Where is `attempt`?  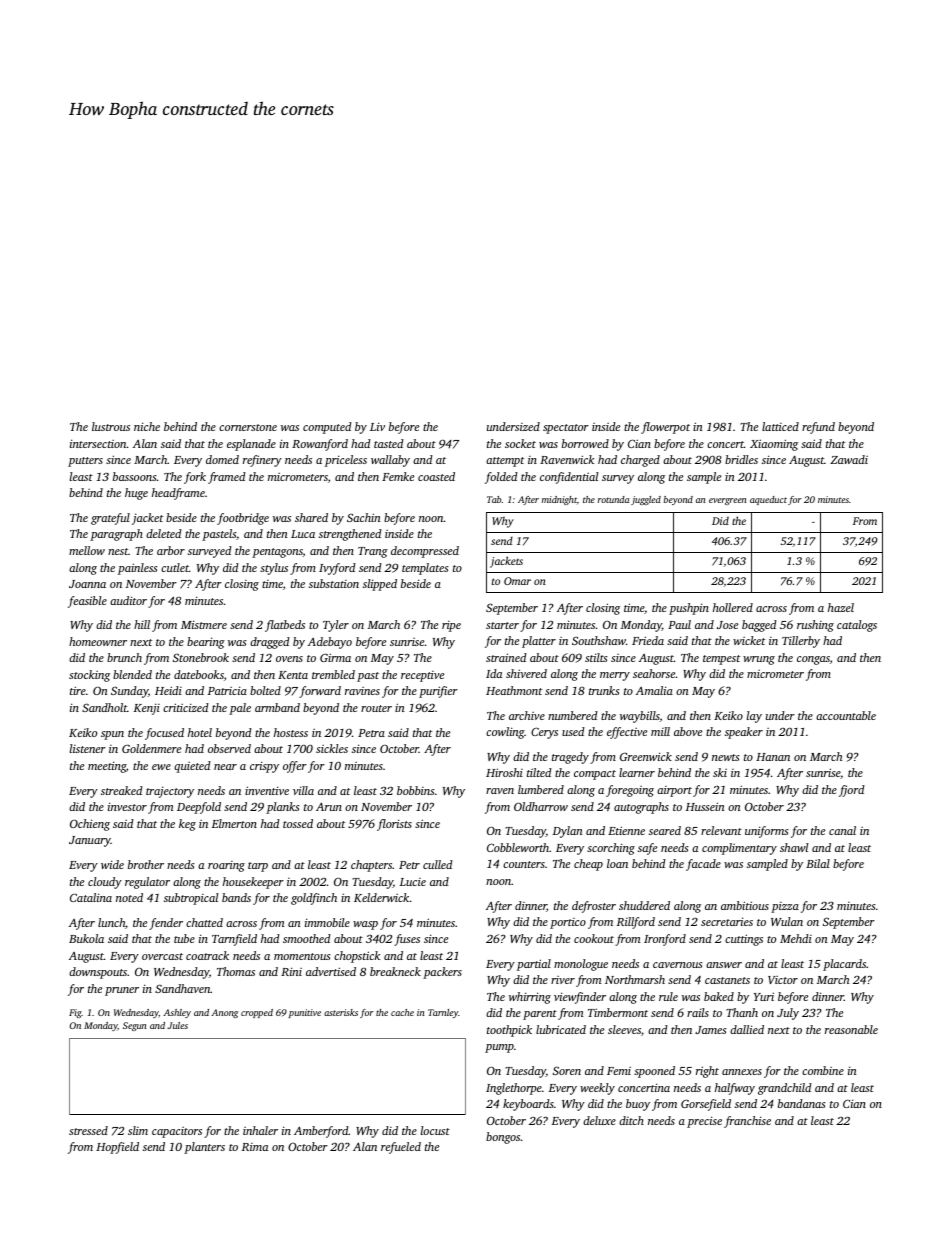
attempt is located at coordinates (505, 462).
